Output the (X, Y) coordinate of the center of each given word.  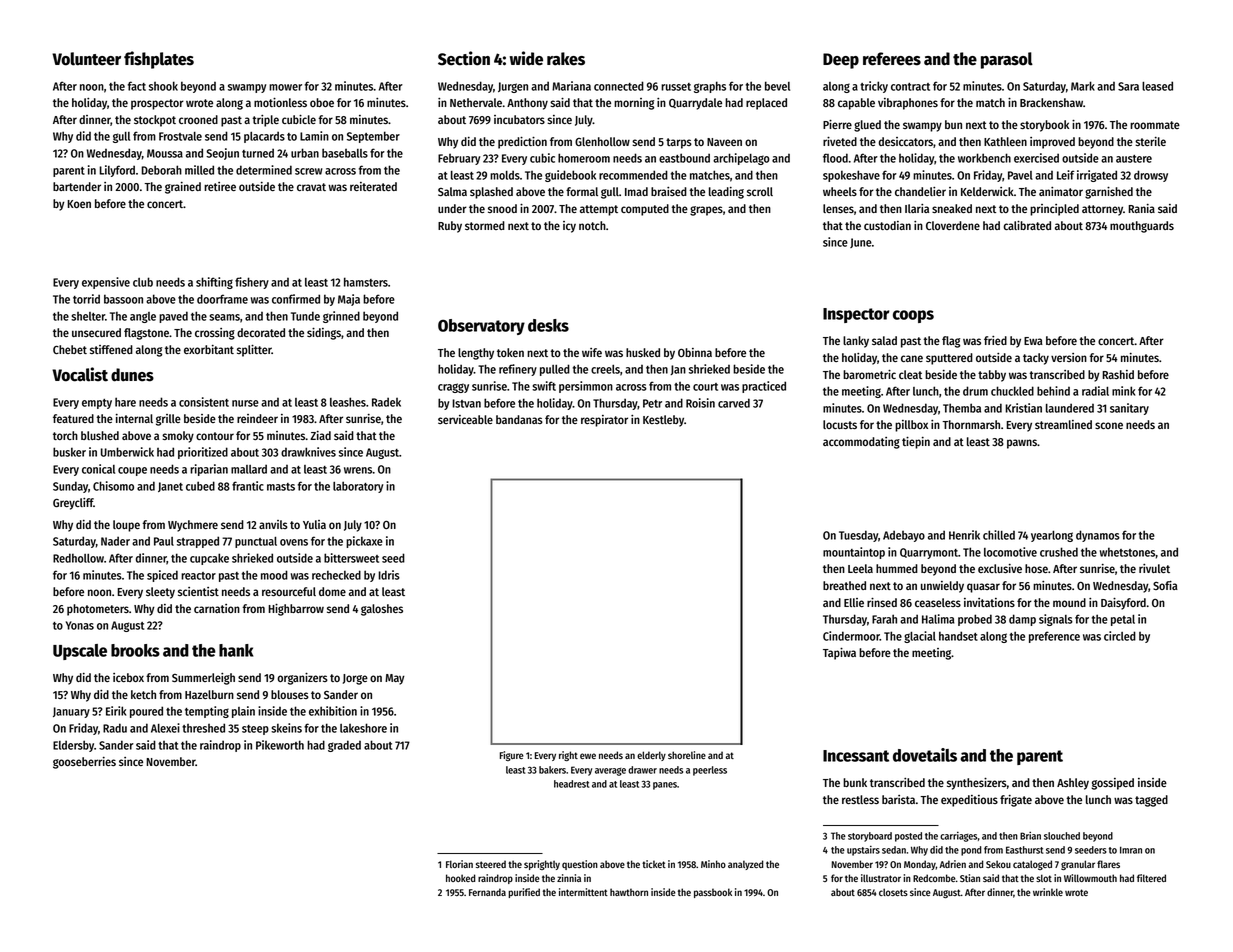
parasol (1007, 60)
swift (544, 386)
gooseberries (84, 763)
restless (860, 799)
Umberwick (127, 452)
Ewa (1033, 341)
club (143, 282)
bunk (855, 782)
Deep (841, 61)
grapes (706, 211)
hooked (460, 878)
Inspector (856, 315)
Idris (389, 575)
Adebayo (904, 536)
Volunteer (86, 59)
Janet (170, 487)
